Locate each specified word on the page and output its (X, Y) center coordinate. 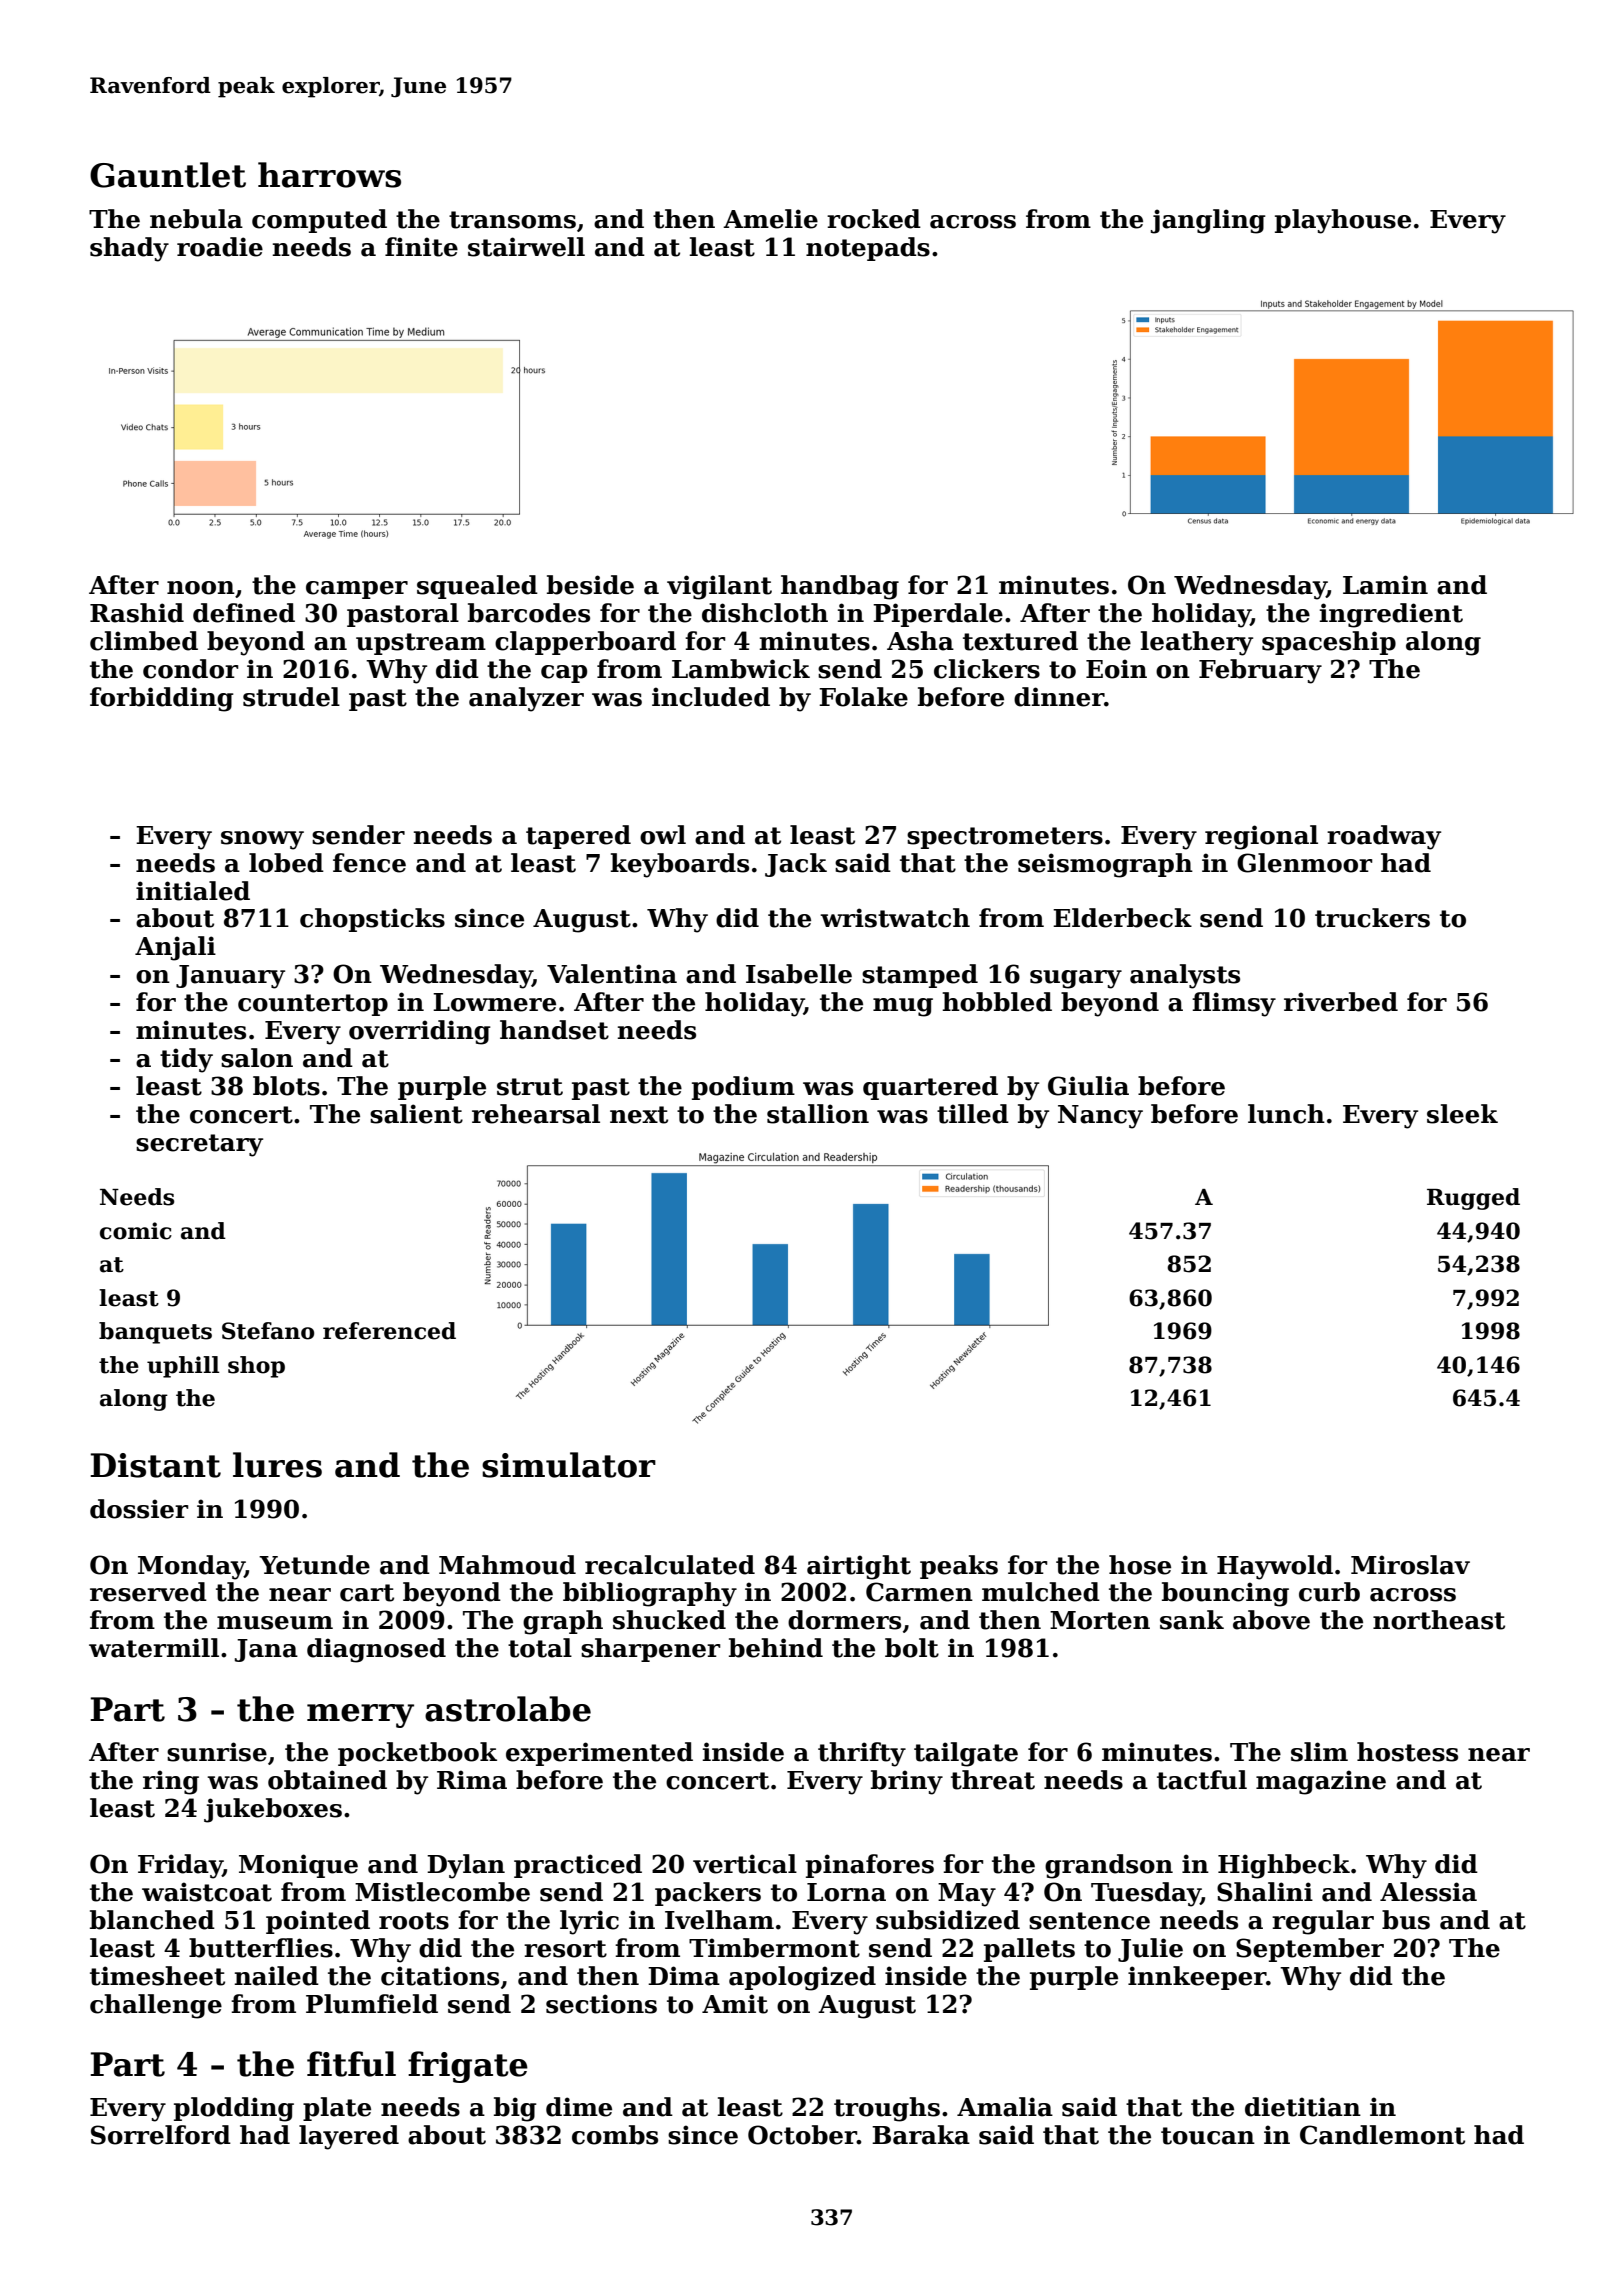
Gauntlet (168, 175)
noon (201, 588)
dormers (844, 1620)
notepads (868, 249)
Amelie (770, 219)
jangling (1208, 221)
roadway (1384, 837)
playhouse (1343, 221)
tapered (578, 837)
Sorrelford (161, 2135)
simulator (569, 1465)
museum (275, 1623)
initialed (193, 891)
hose (1140, 1565)
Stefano (268, 1331)
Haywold (1275, 1567)
